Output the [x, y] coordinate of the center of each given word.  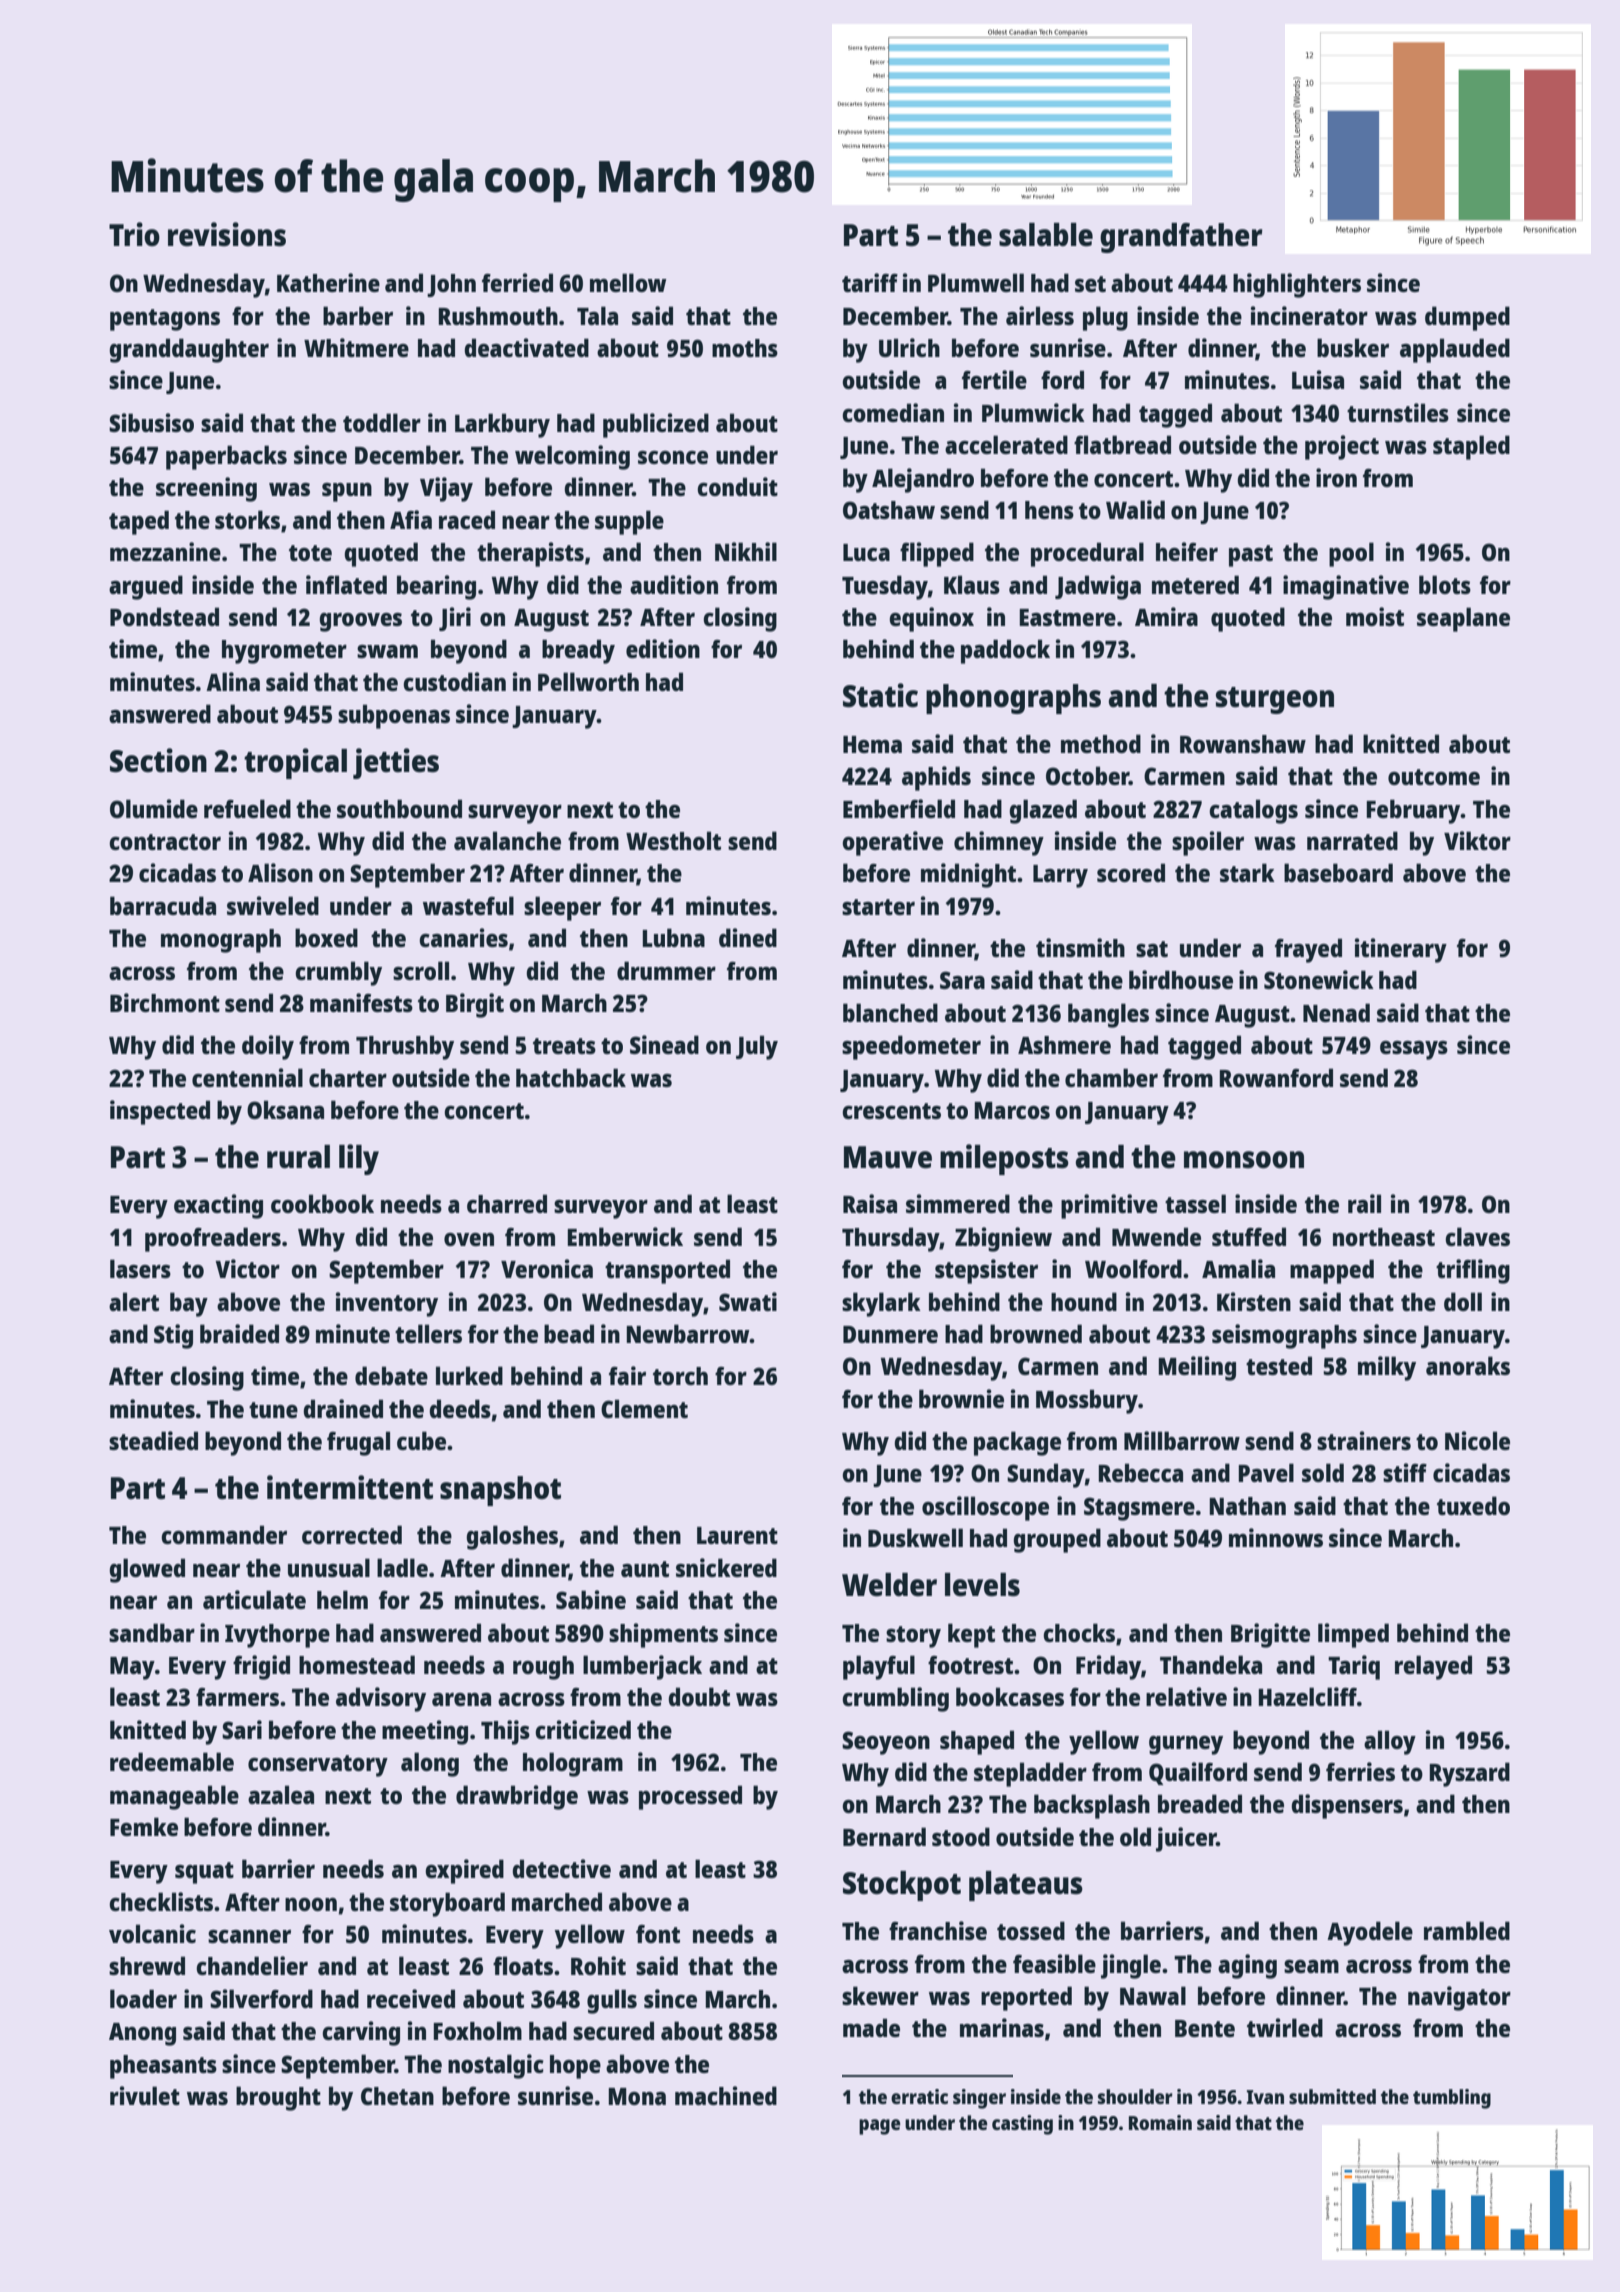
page [879, 2127]
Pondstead [164, 616]
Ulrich [909, 347]
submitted [1332, 2096]
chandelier [252, 1965]
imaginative [1346, 587]
